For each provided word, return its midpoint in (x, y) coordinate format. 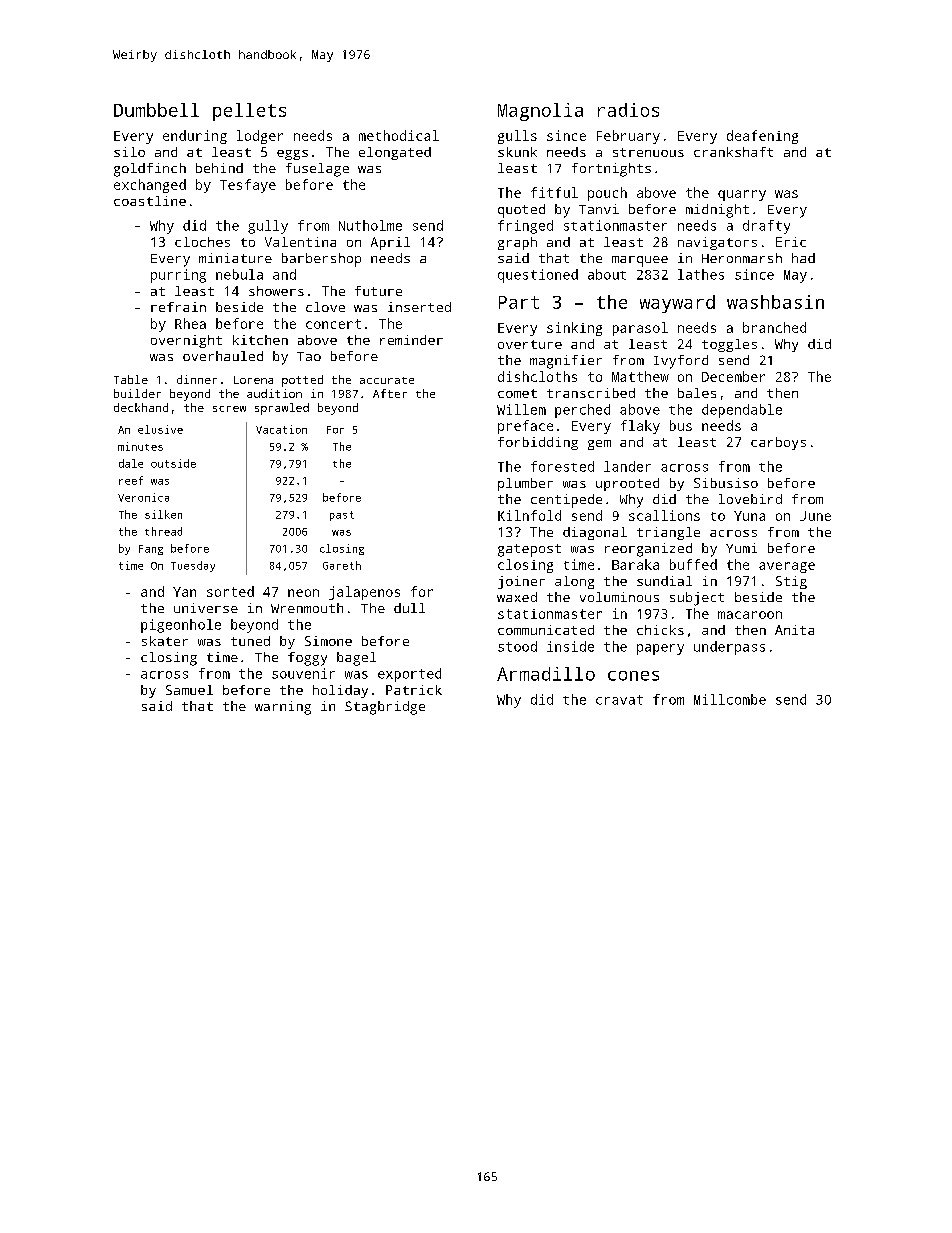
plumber (525, 484)
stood (517, 646)
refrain (178, 307)
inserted (419, 307)
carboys (778, 443)
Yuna (749, 516)
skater (165, 641)
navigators (717, 243)
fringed (525, 227)
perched (582, 411)
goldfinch (150, 170)
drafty (766, 227)
